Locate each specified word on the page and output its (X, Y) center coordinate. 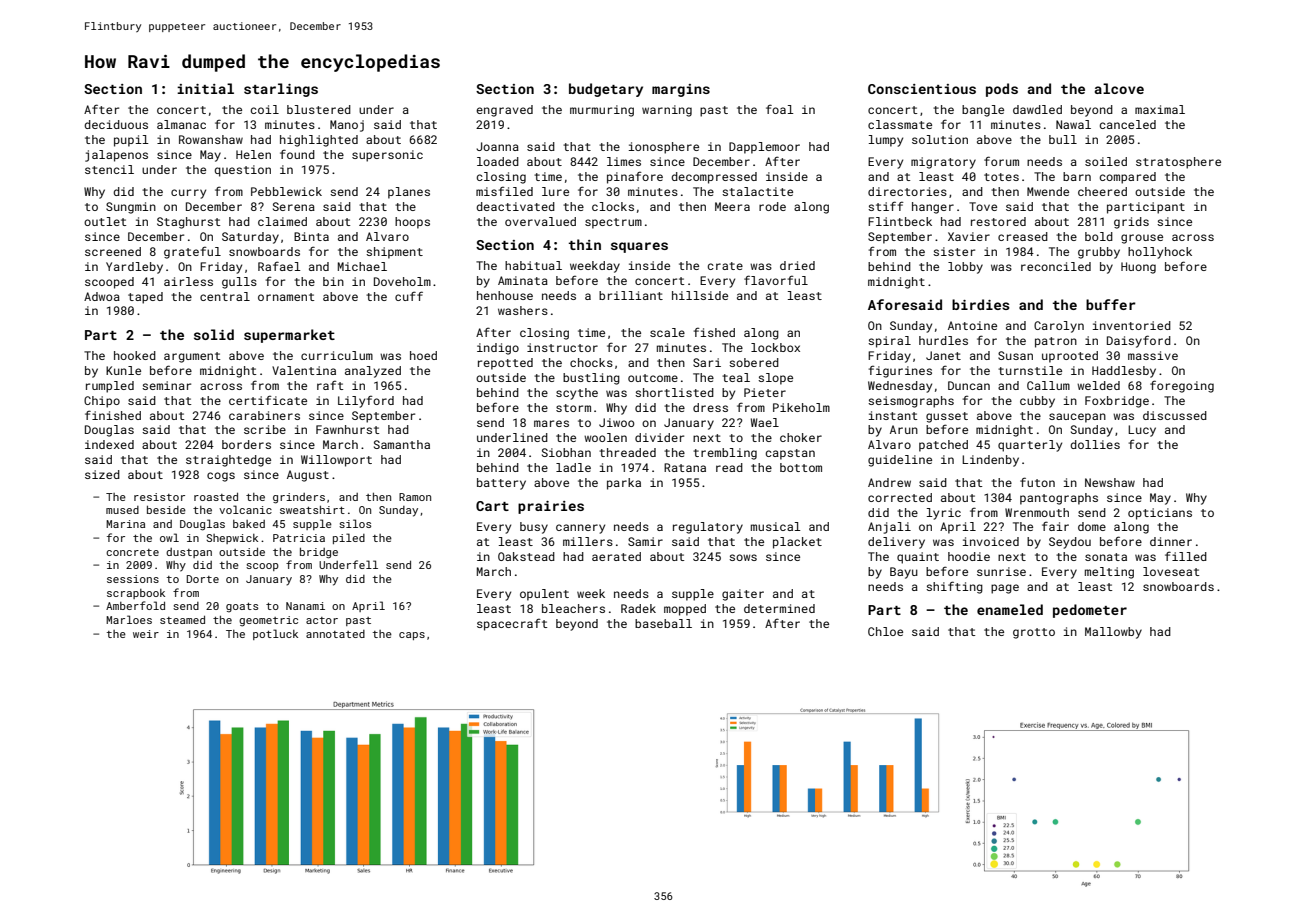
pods (1002, 90)
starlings (281, 90)
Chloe (885, 631)
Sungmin (131, 208)
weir (146, 634)
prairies (551, 507)
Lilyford (366, 401)
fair (1055, 526)
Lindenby (990, 461)
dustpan (189, 553)
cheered (1102, 191)
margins (681, 90)
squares (639, 247)
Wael (765, 422)
